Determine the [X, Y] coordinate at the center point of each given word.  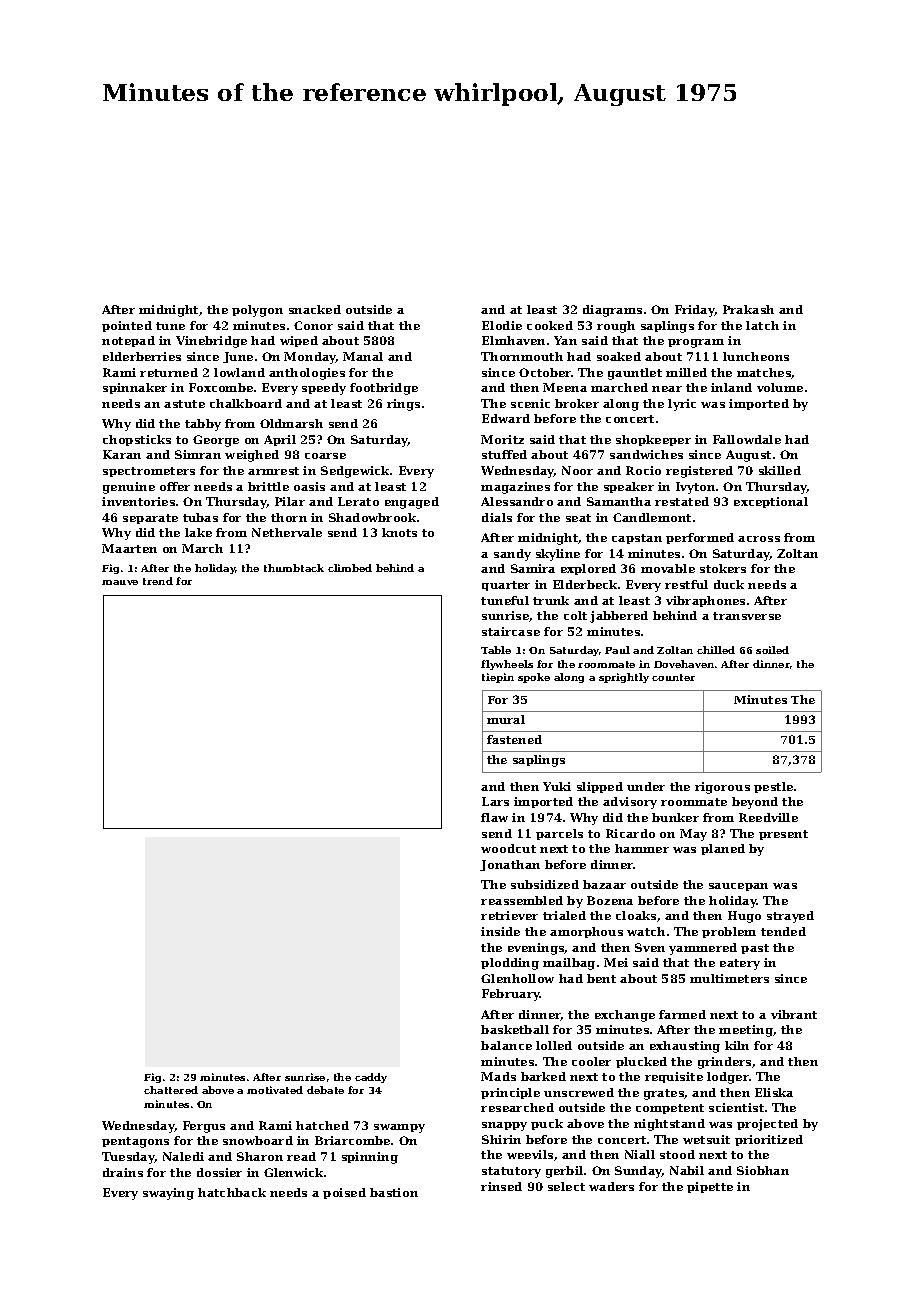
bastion [394, 1192]
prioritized [769, 1140]
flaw [494, 817]
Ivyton [695, 488]
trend [158, 581]
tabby [203, 425]
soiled [772, 650]
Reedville [768, 817]
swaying [168, 1194]
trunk [551, 600]
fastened [514, 739]
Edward [506, 418]
